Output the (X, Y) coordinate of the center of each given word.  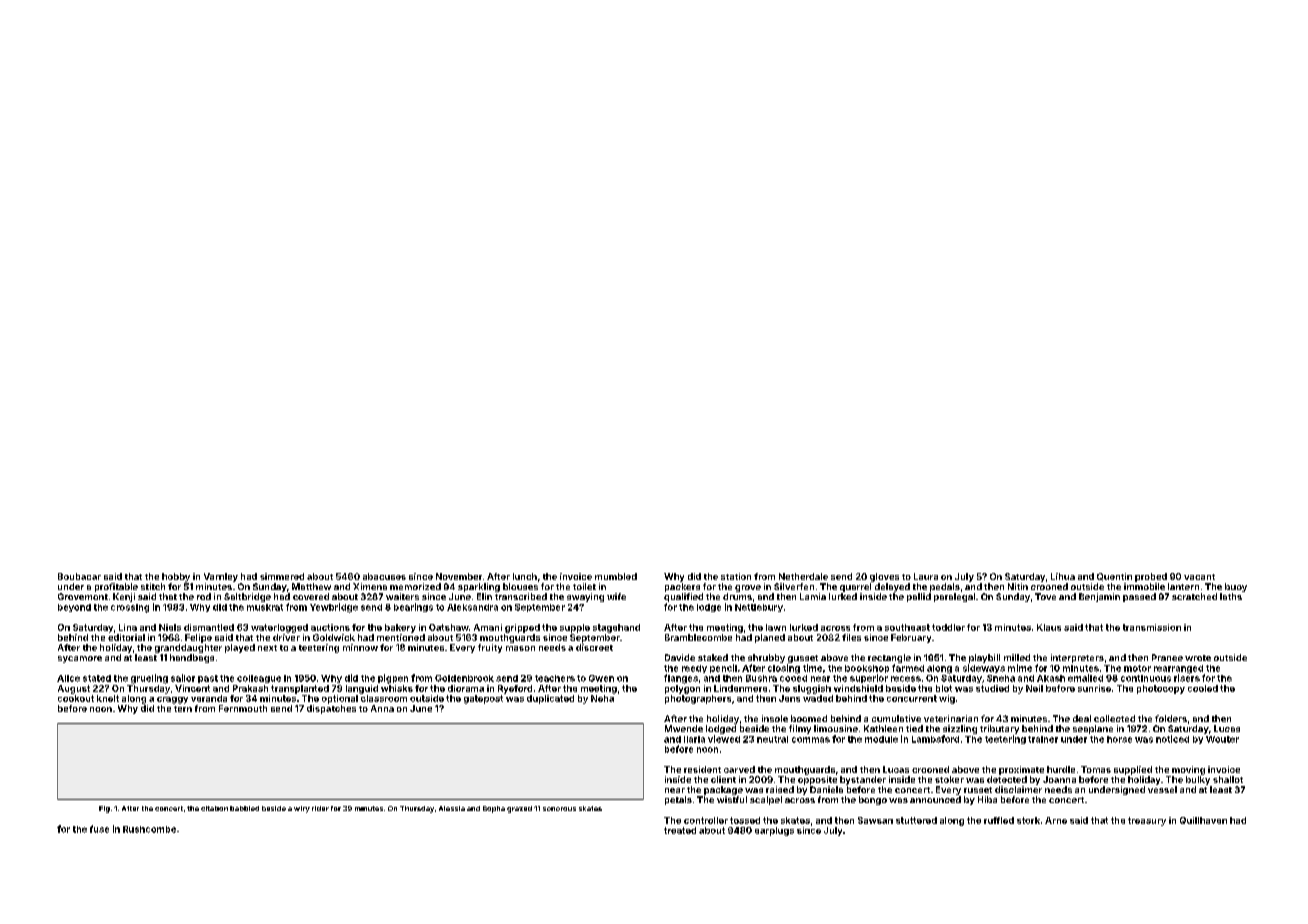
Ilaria (694, 739)
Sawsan (875, 820)
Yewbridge (334, 608)
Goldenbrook (464, 678)
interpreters (1077, 658)
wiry (302, 809)
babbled (244, 808)
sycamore (80, 659)
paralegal (954, 597)
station (736, 576)
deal (1082, 718)
